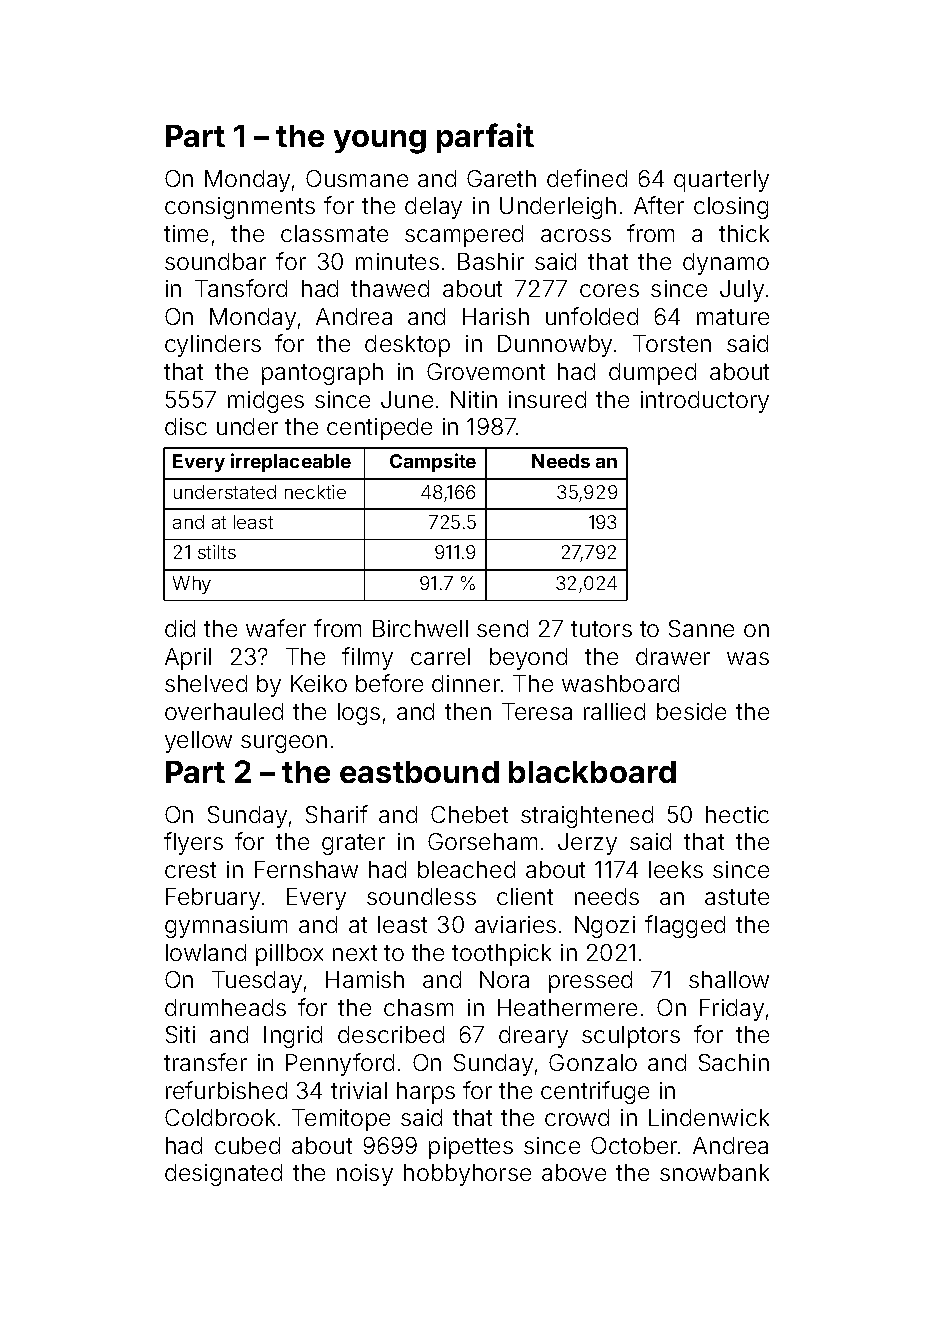 The image size is (935, 1326). I want to click on aviaries, so click(515, 924).
